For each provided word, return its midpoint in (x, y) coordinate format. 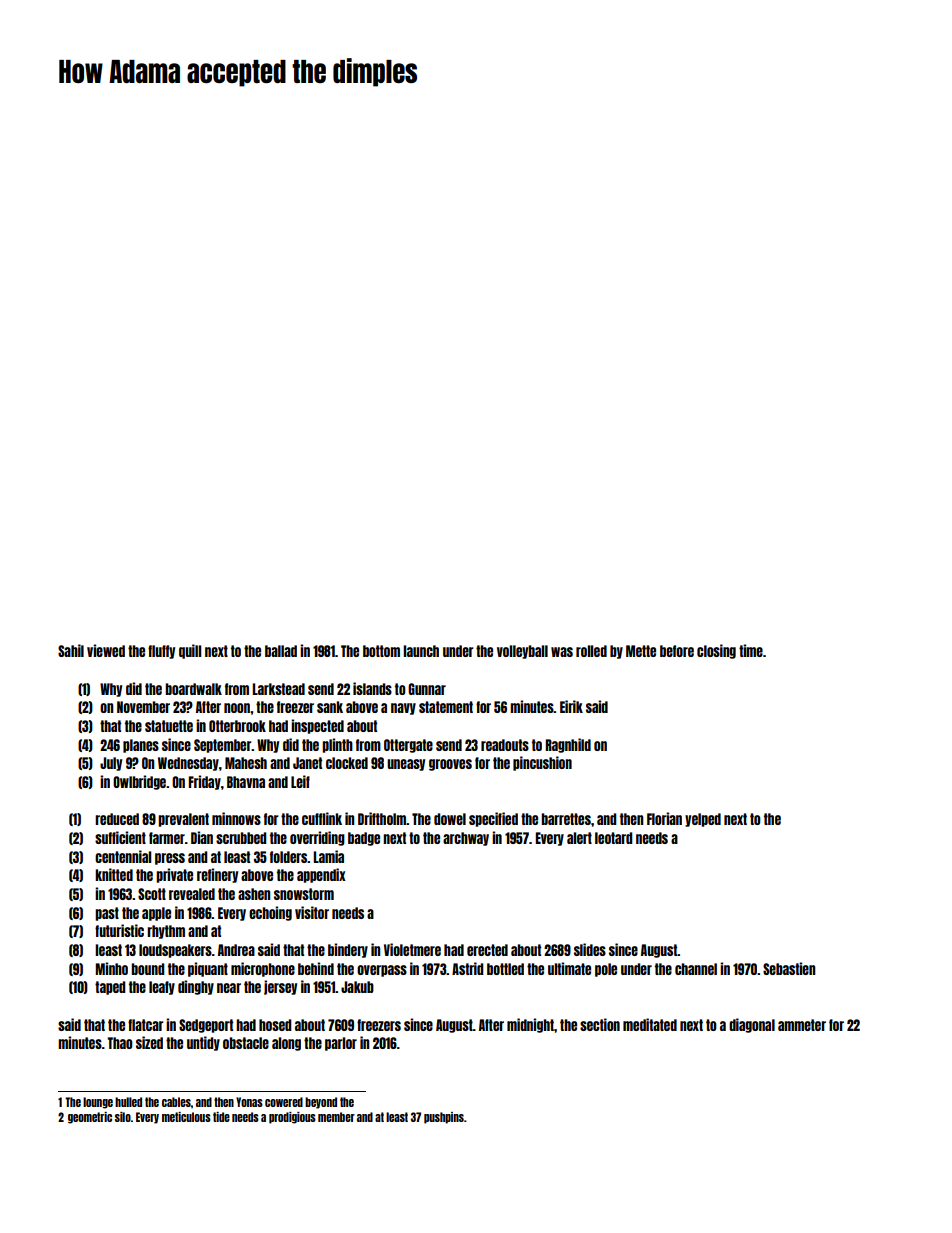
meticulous (186, 1117)
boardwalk (193, 689)
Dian (202, 837)
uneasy (406, 765)
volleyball (522, 652)
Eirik (571, 706)
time (751, 650)
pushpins (444, 1118)
